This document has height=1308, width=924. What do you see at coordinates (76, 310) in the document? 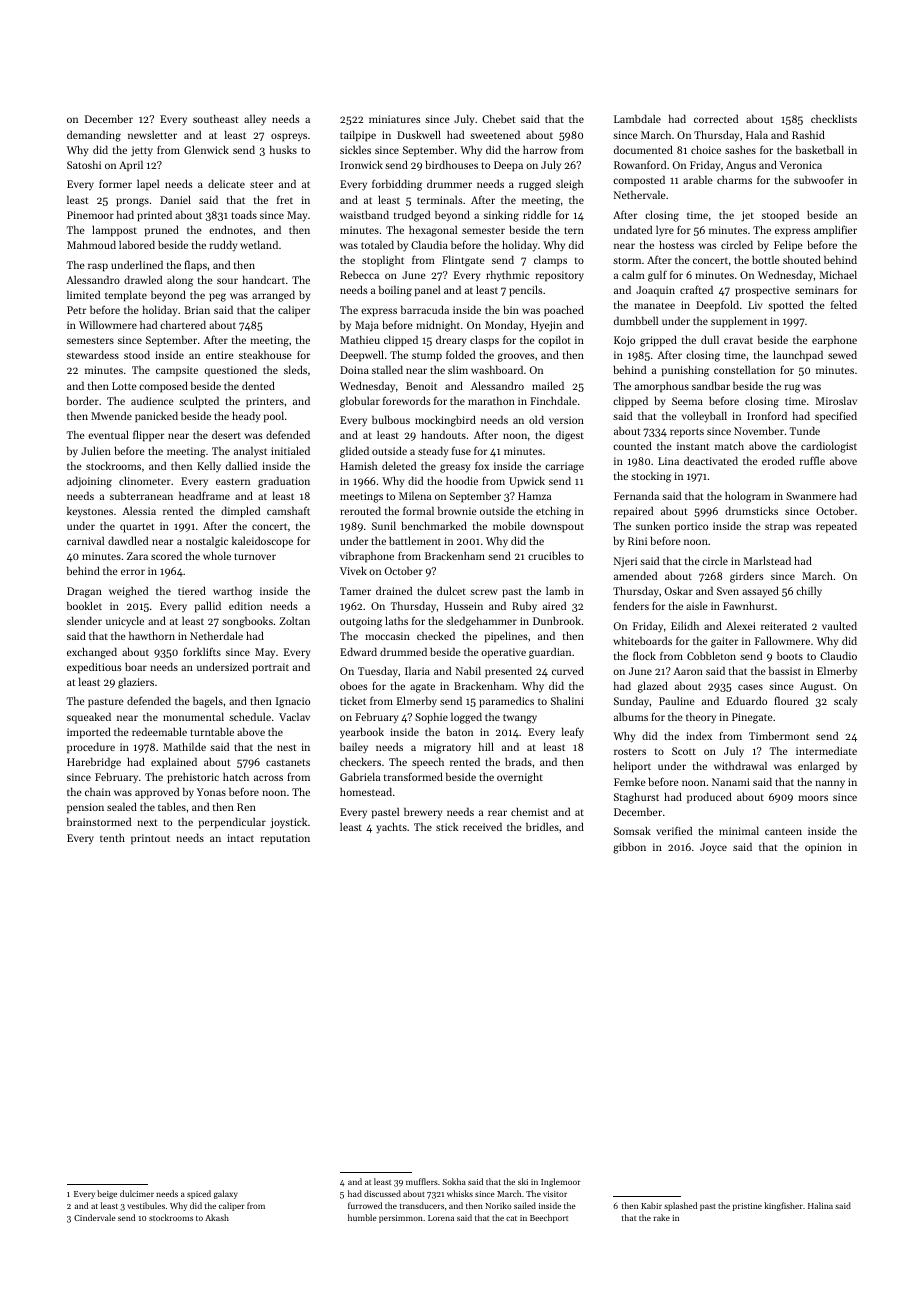
I see `Petr` at bounding box center [76, 310].
